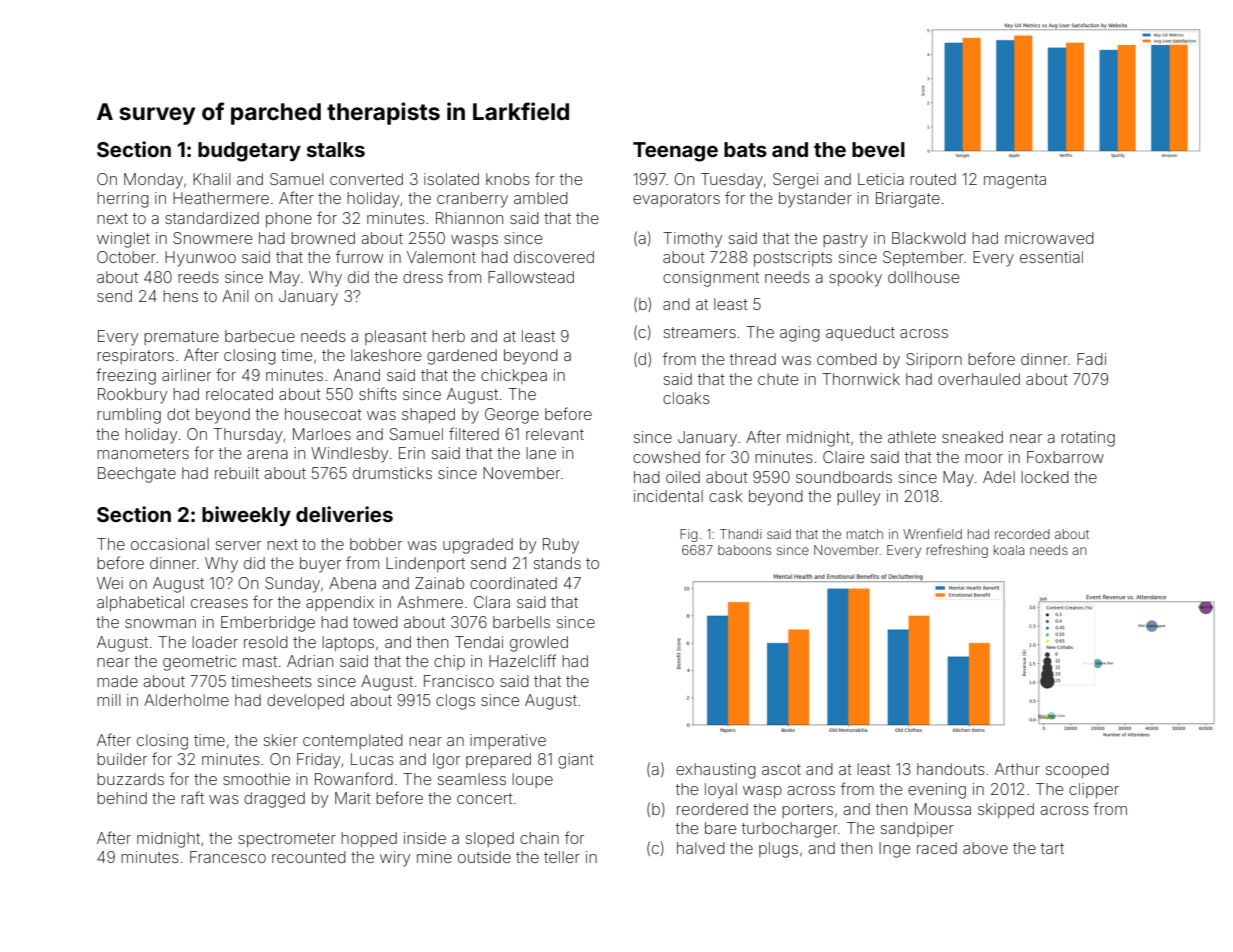 The height and width of the image is (952, 1233). I want to click on sloped, so click(490, 839).
